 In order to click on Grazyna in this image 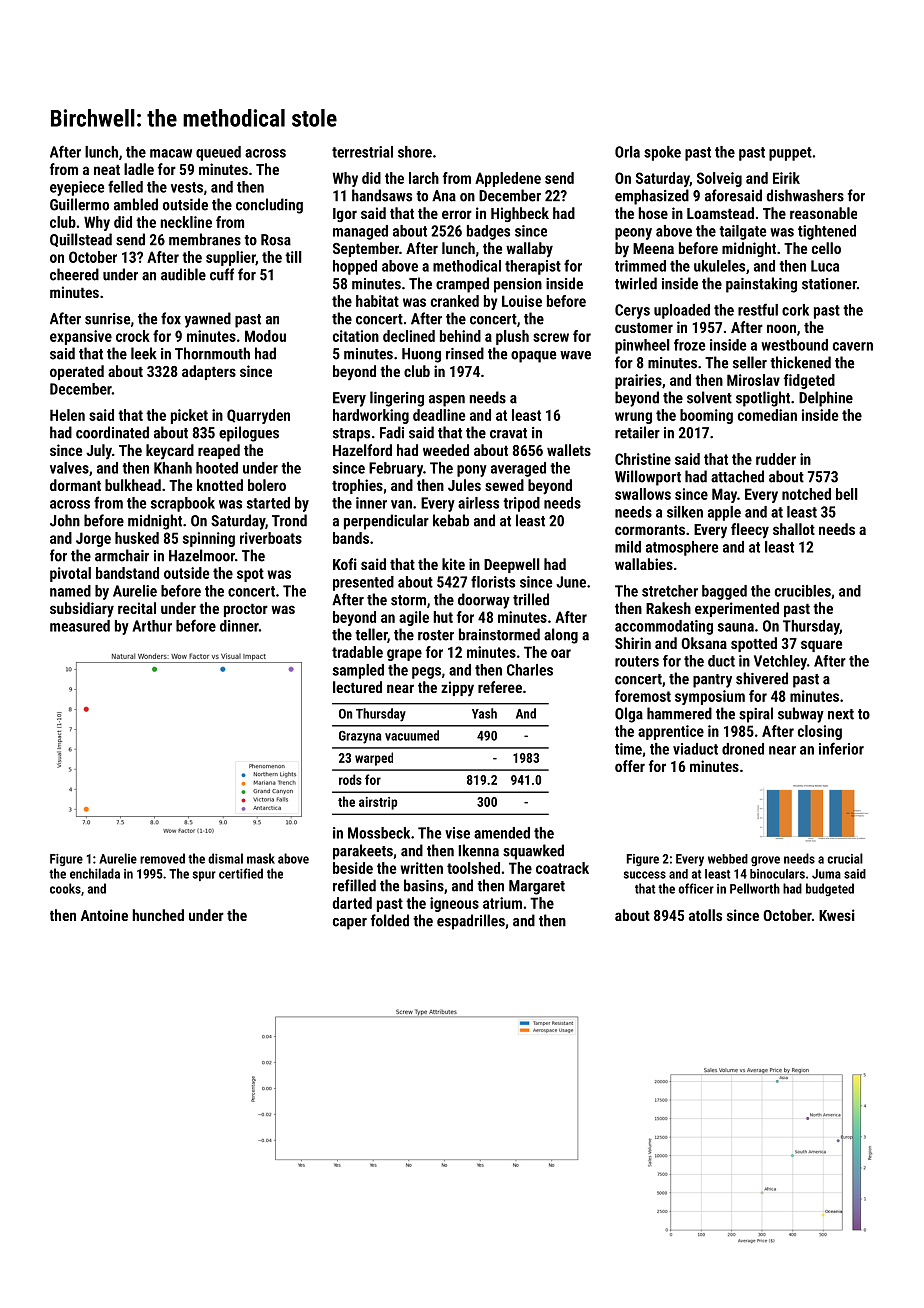, I will do `click(360, 737)`.
